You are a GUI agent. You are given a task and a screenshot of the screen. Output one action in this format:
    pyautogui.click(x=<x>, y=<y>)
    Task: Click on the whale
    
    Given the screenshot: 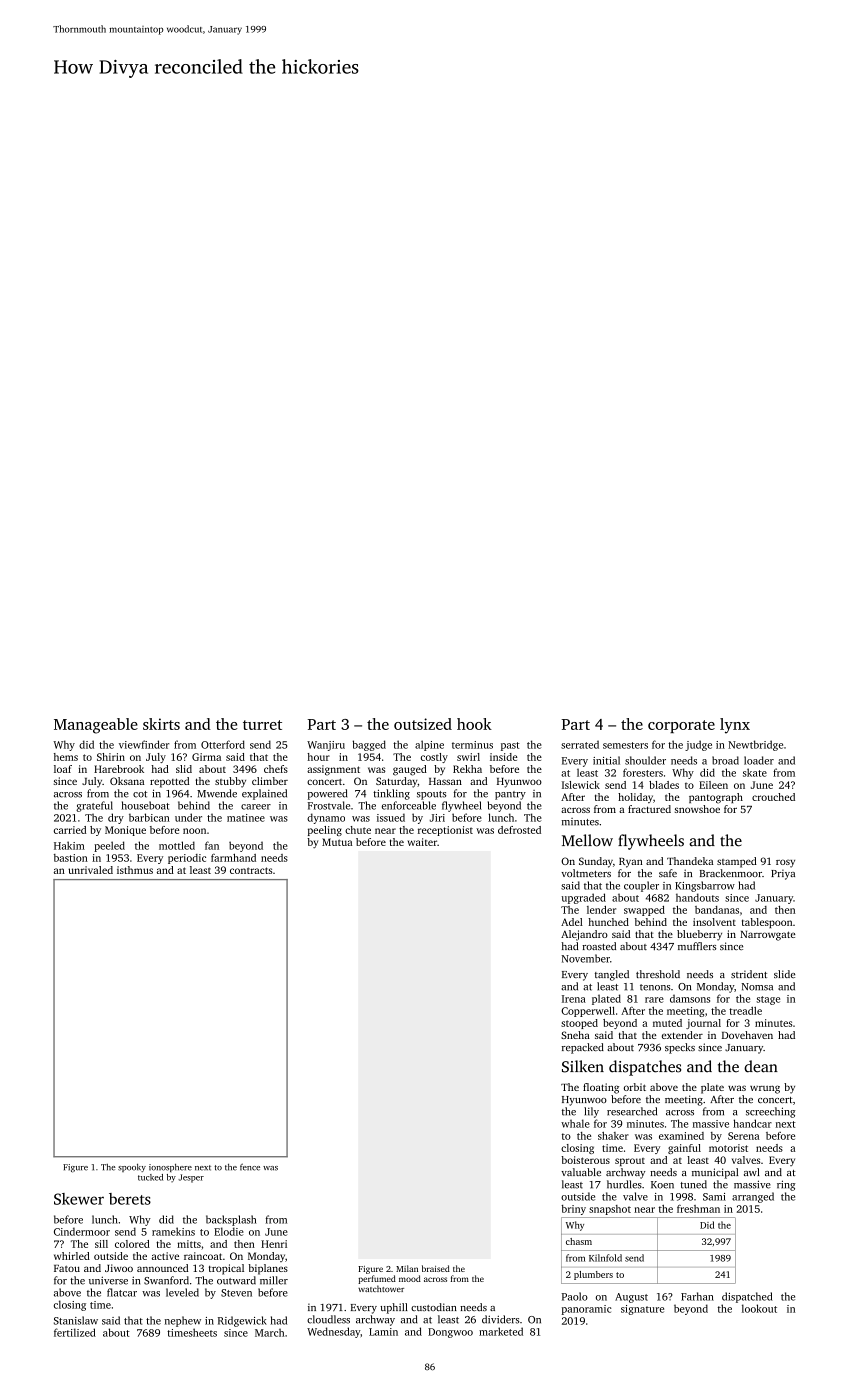 What is the action you would take?
    pyautogui.click(x=575, y=1123)
